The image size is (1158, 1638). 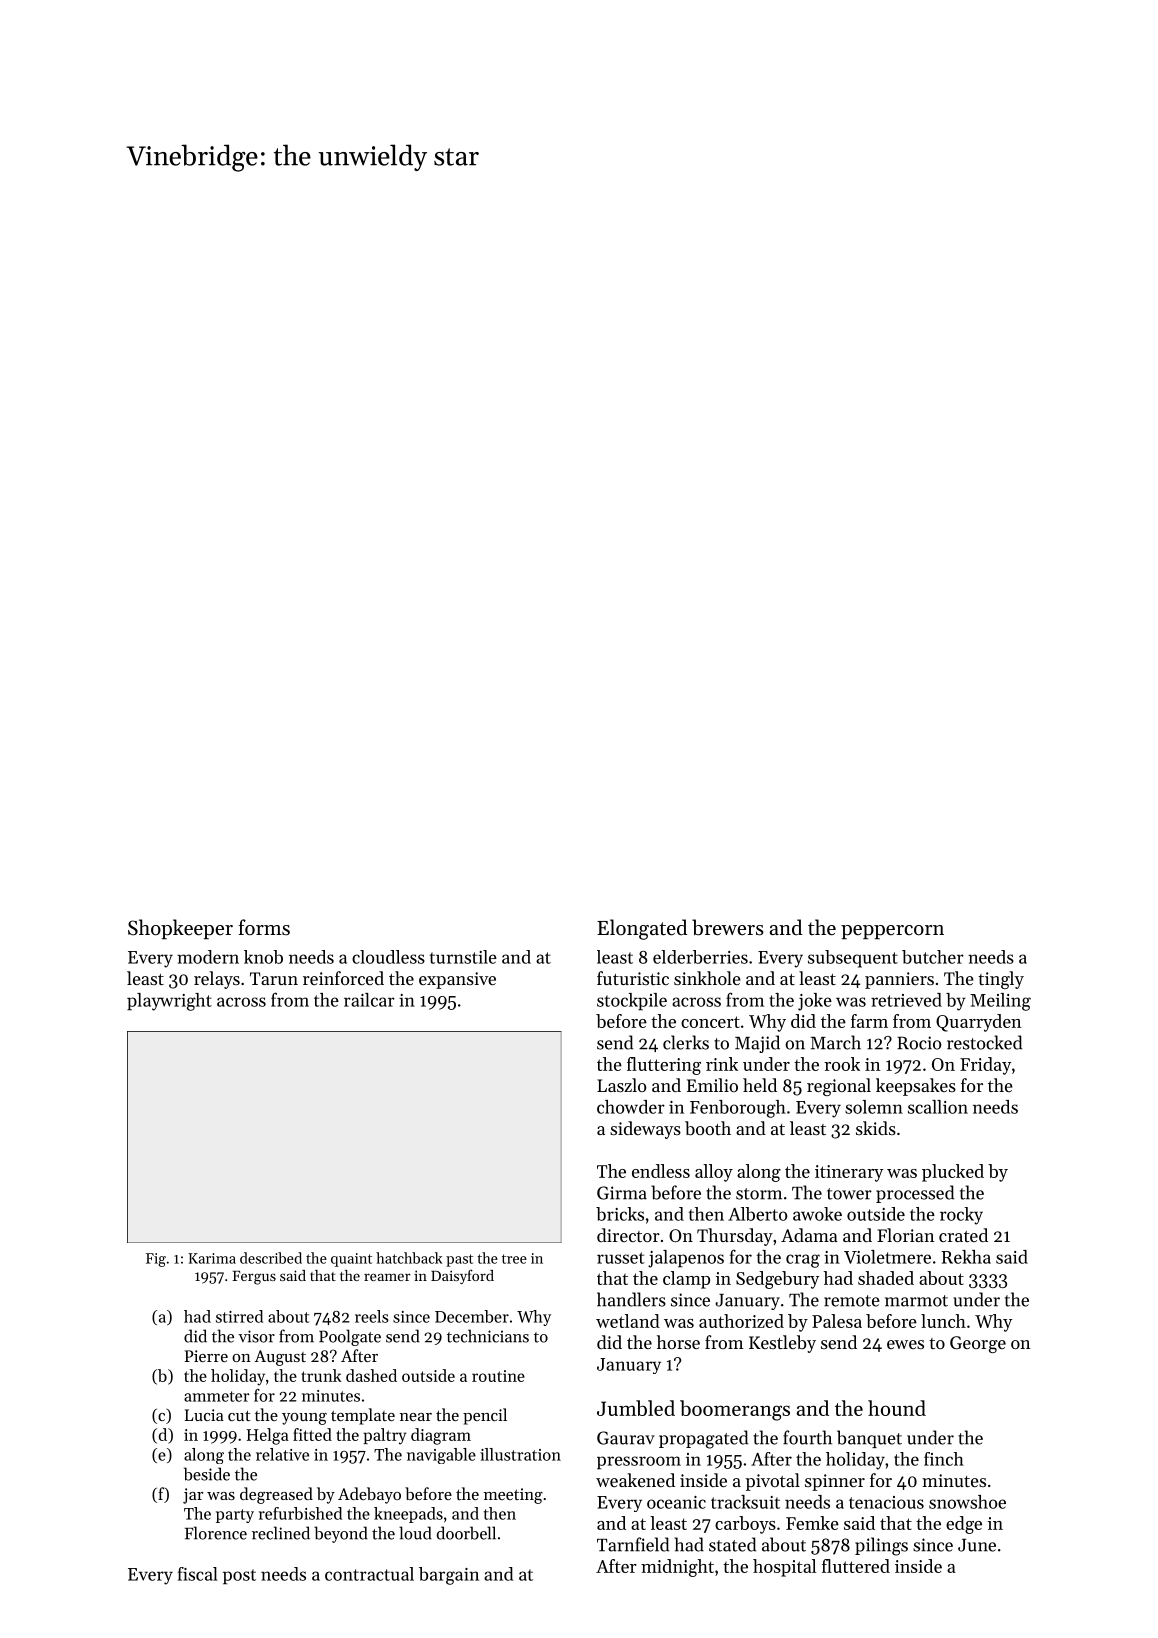 I want to click on Florian, so click(x=906, y=1235).
